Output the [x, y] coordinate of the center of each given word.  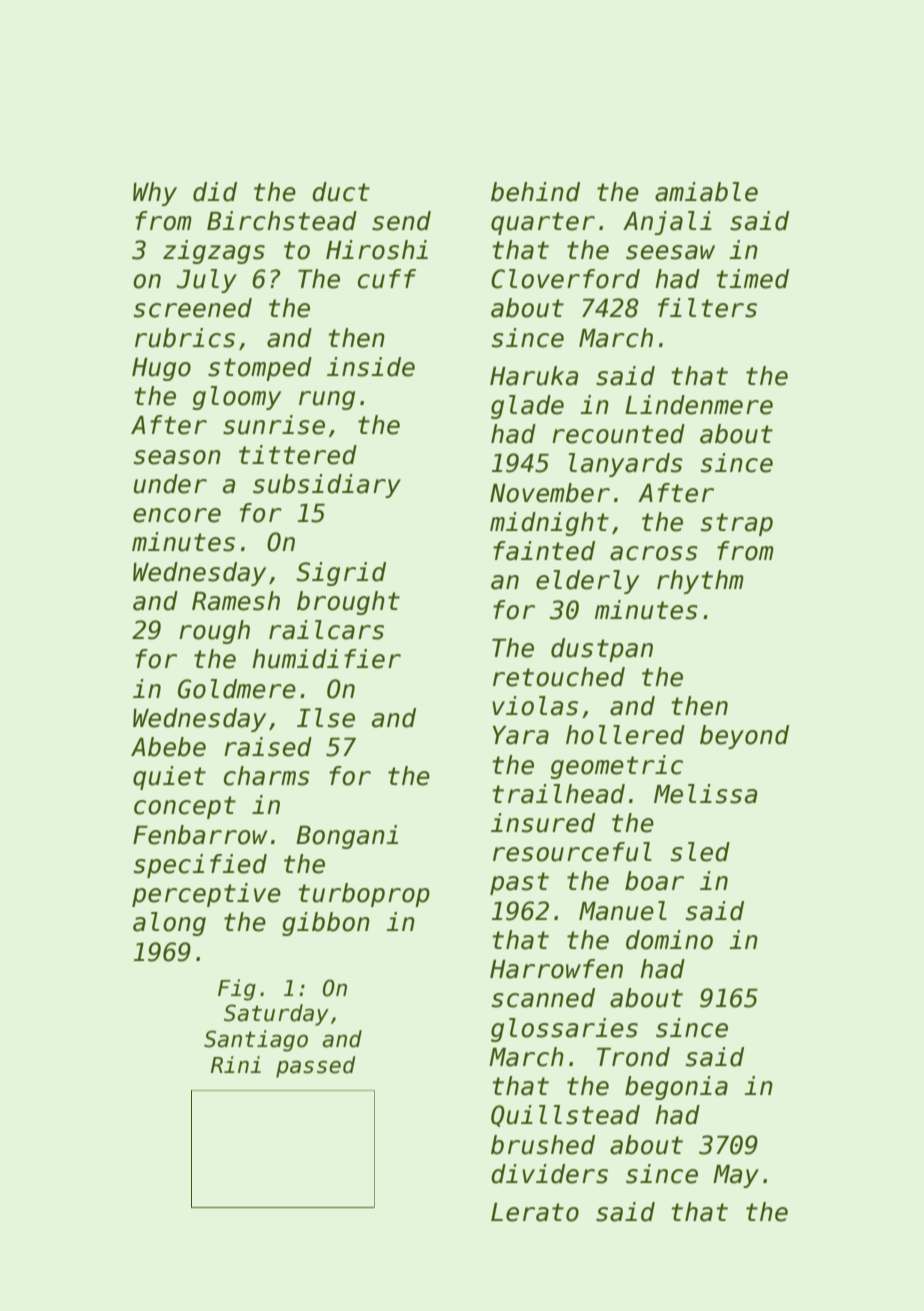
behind [535, 192]
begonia [676, 1088]
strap [737, 524]
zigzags [214, 252]
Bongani [347, 837]
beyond [744, 737]
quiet [169, 778]
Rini [236, 1064]
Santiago [256, 1041]
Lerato [535, 1212]
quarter [543, 223]
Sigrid [341, 574]
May [736, 1176]
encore [177, 515]
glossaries [564, 1030]
